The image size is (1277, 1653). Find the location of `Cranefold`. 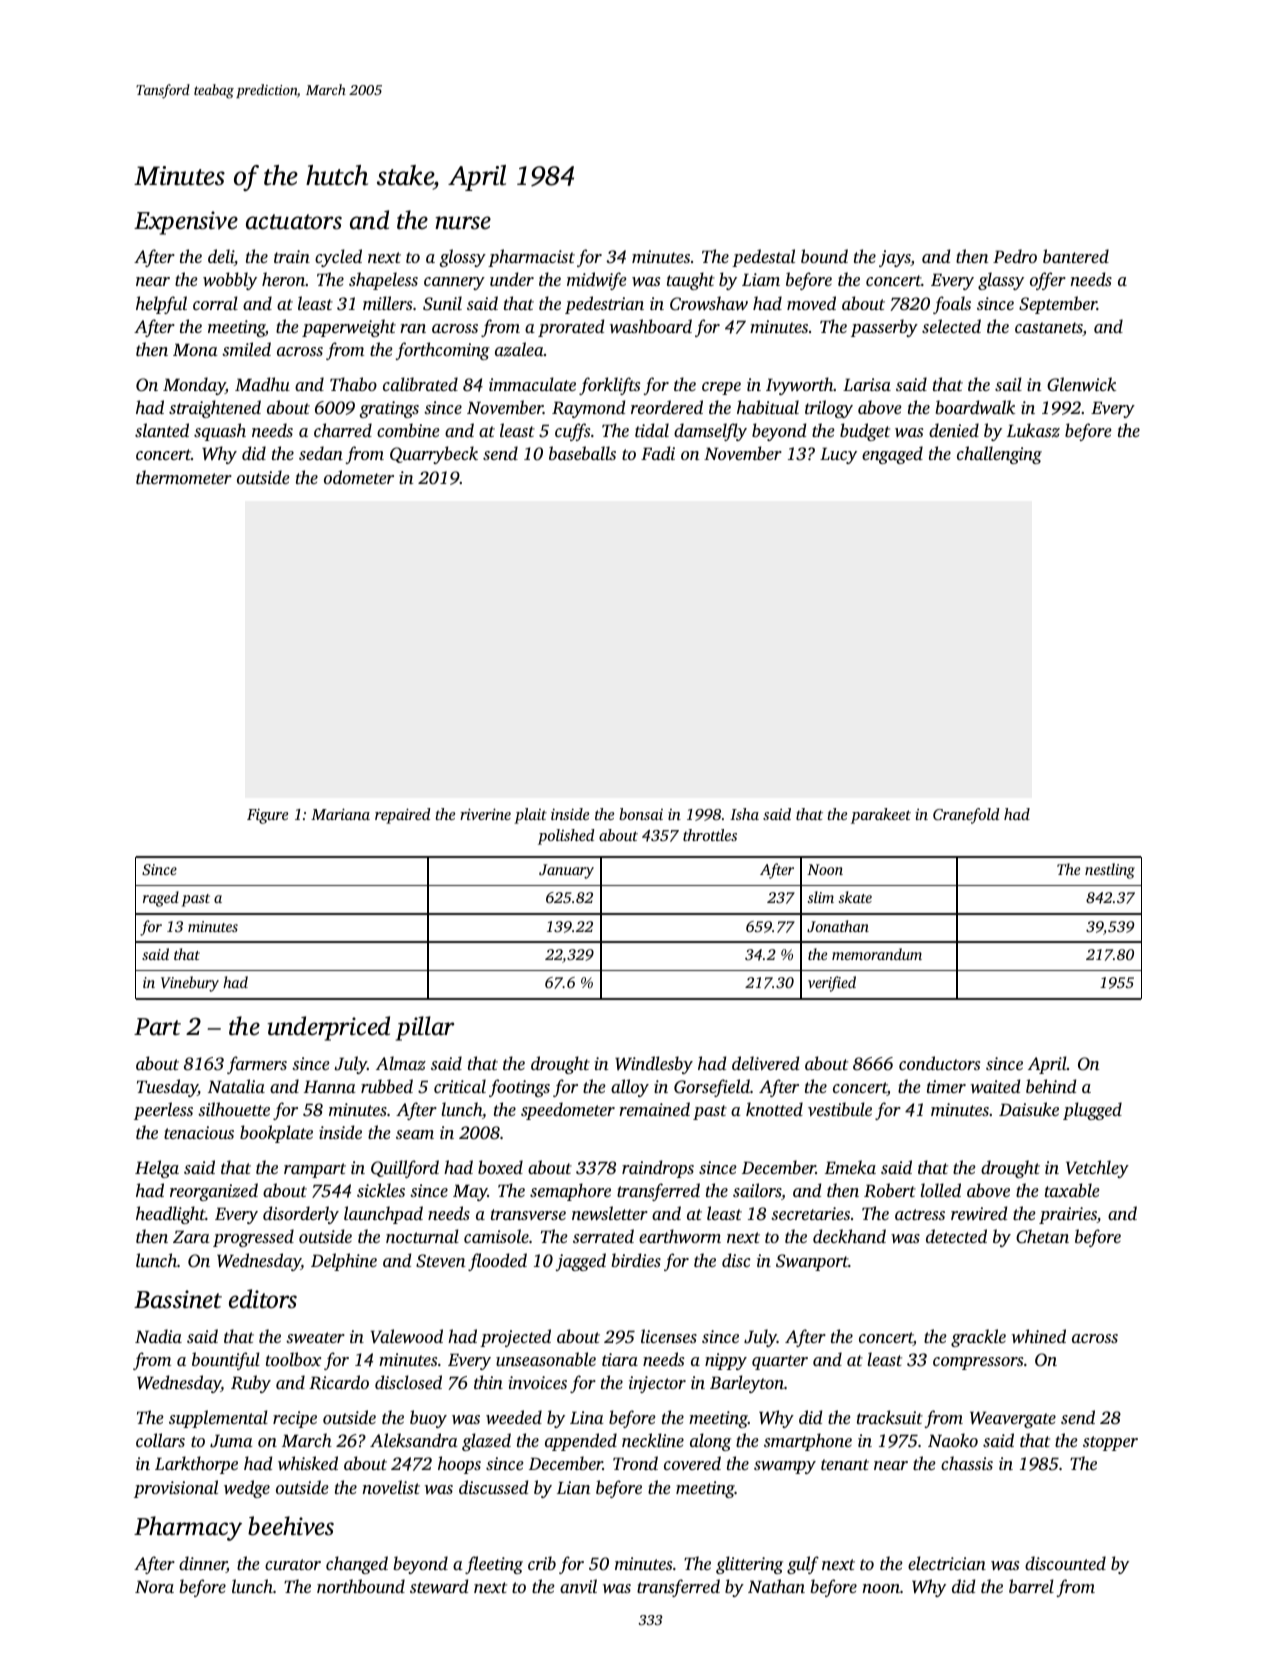

Cranefold is located at coordinates (966, 816).
